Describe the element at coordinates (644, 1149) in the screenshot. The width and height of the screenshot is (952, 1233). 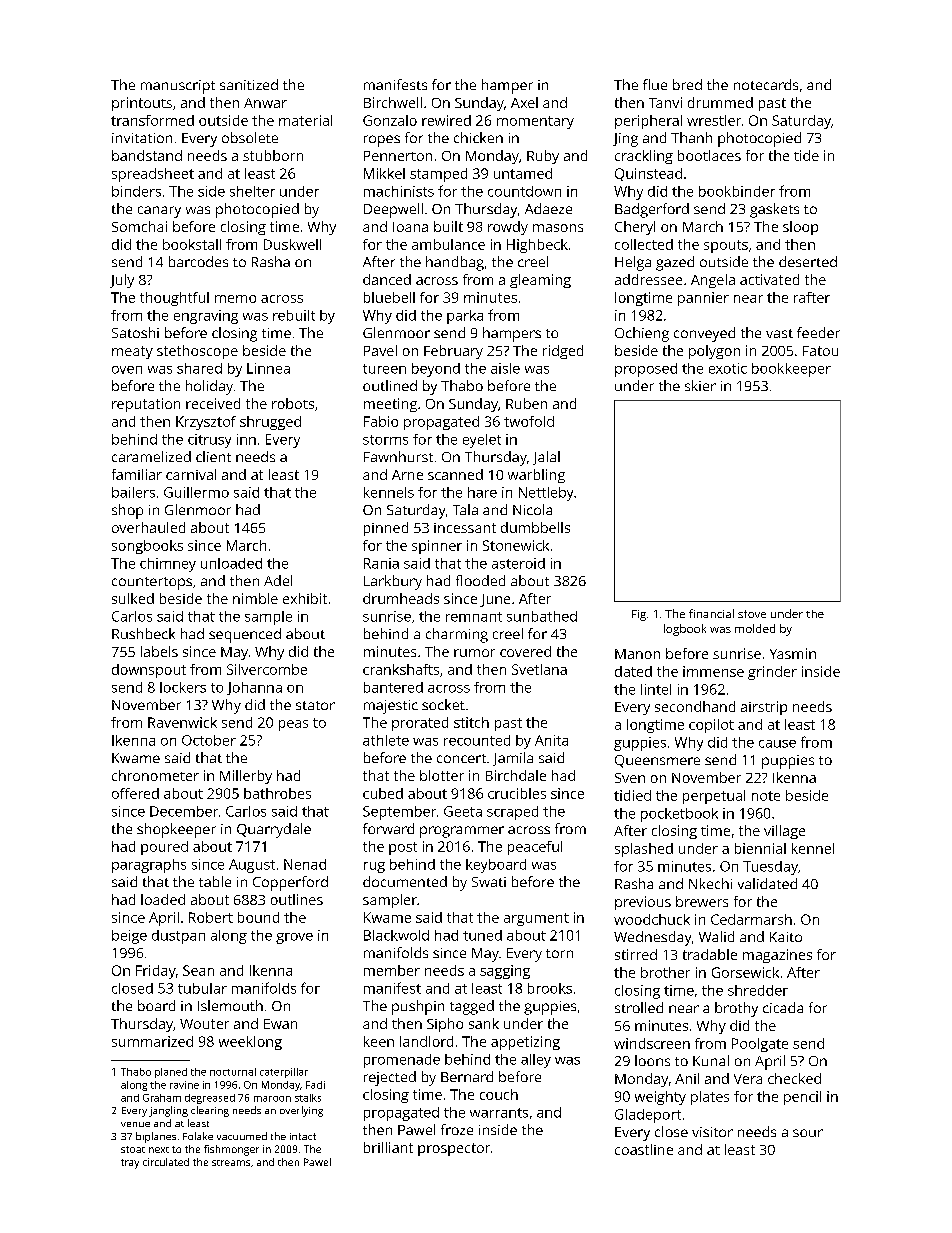
I see `coastline` at that location.
